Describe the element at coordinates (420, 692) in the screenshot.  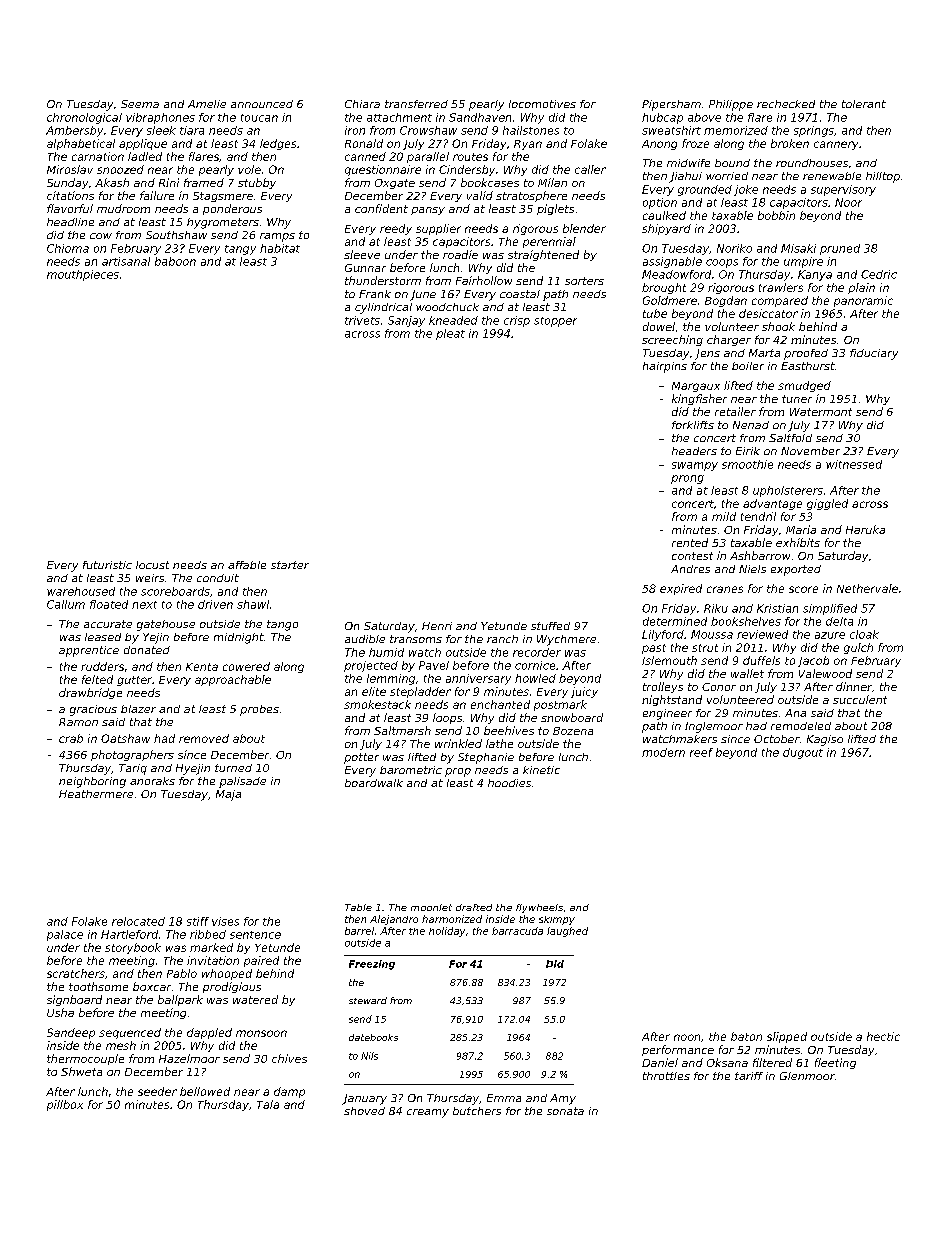
I see `stepladder` at that location.
